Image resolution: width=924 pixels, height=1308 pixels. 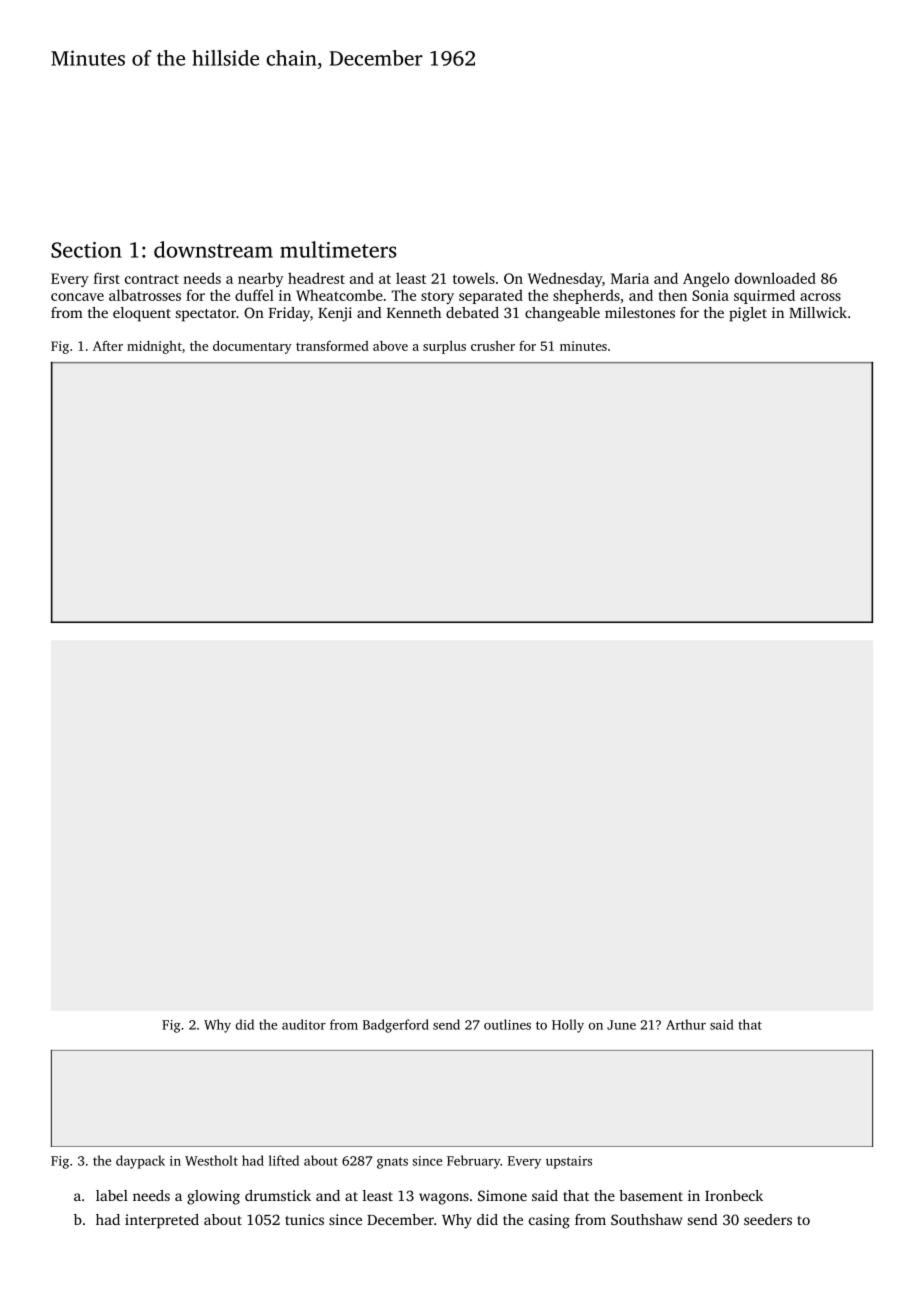 What do you see at coordinates (748, 314) in the image?
I see `piglet` at bounding box center [748, 314].
